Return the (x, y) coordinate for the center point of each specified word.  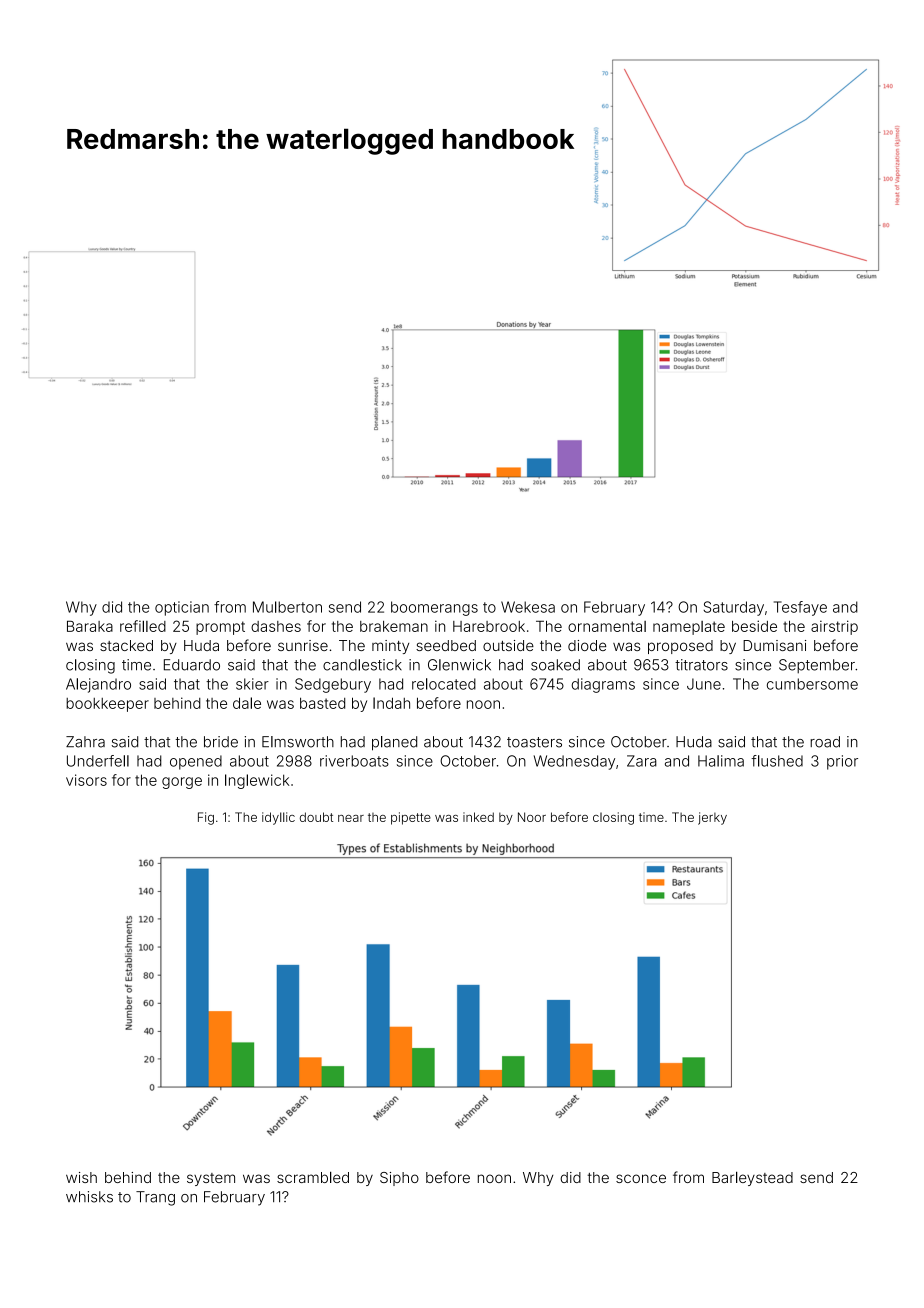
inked (478, 817)
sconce (641, 1178)
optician (182, 608)
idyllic (278, 818)
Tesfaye (800, 608)
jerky (712, 818)
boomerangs (434, 608)
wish (81, 1177)
